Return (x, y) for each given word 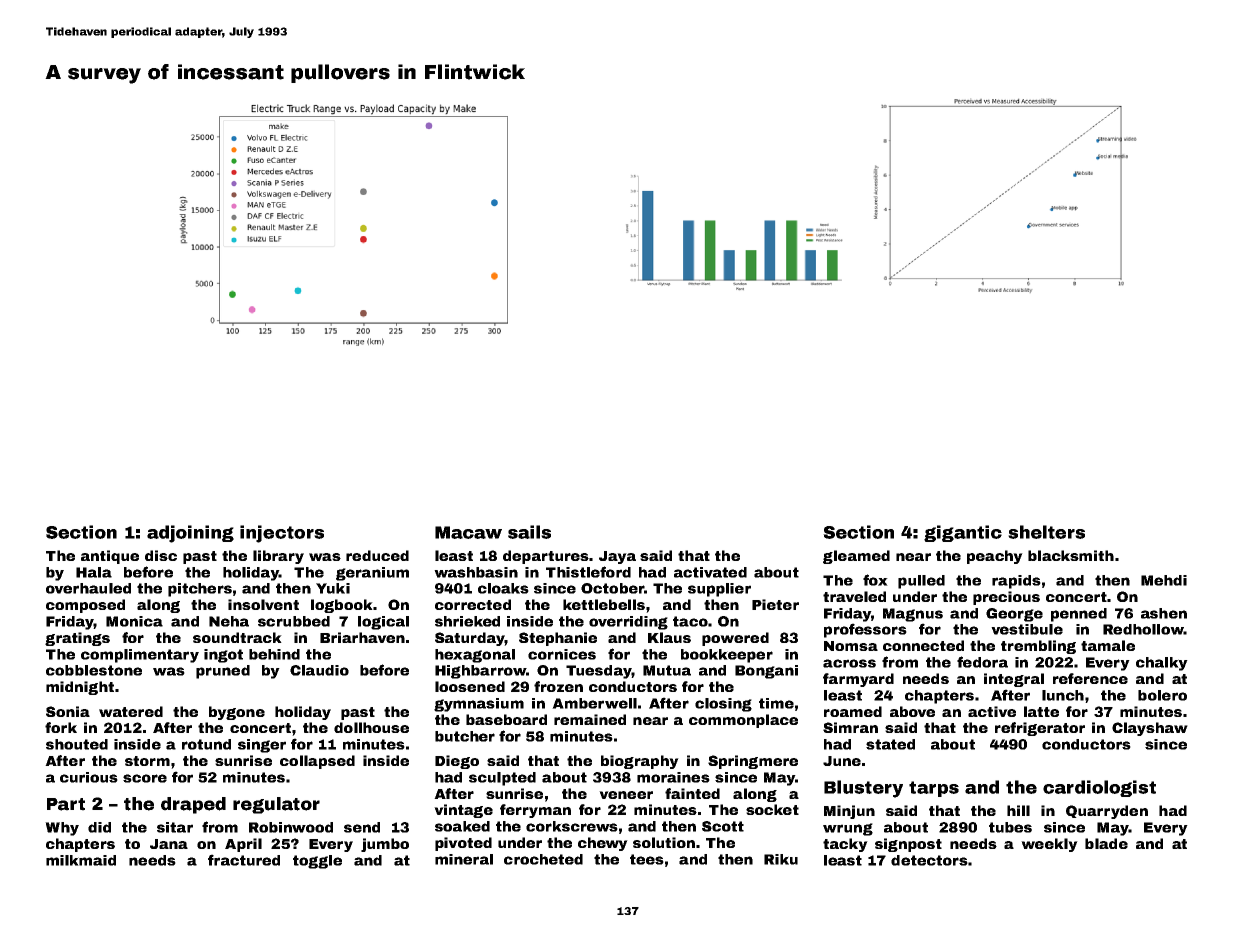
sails (529, 532)
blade (1106, 843)
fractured (244, 860)
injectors (282, 534)
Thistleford (588, 572)
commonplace (743, 721)
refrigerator (1040, 729)
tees (647, 859)
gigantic (963, 533)
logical (383, 623)
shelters (1046, 532)
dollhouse (371, 727)
